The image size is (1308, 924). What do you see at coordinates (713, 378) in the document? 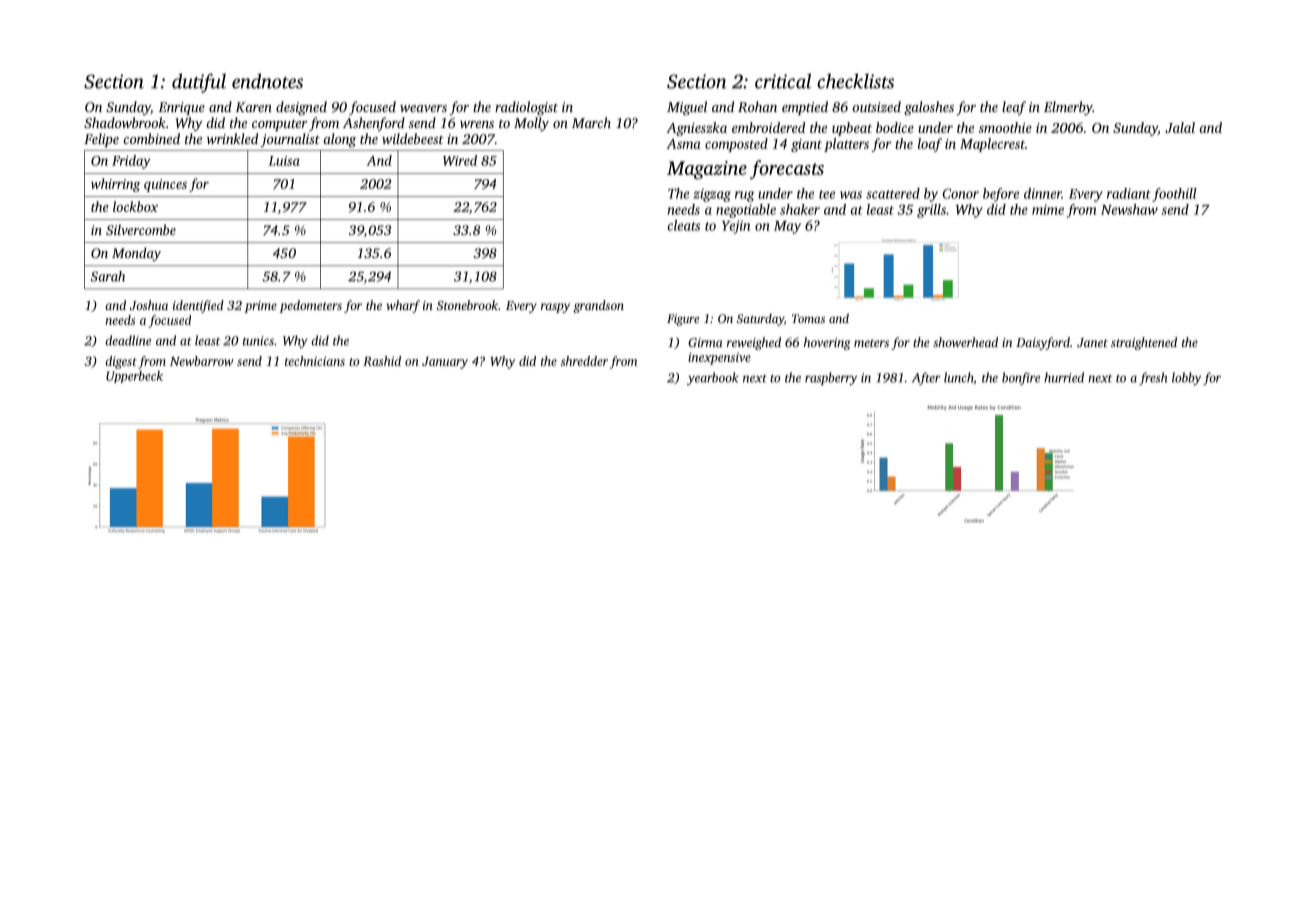
I see `yearbook` at bounding box center [713, 378].
